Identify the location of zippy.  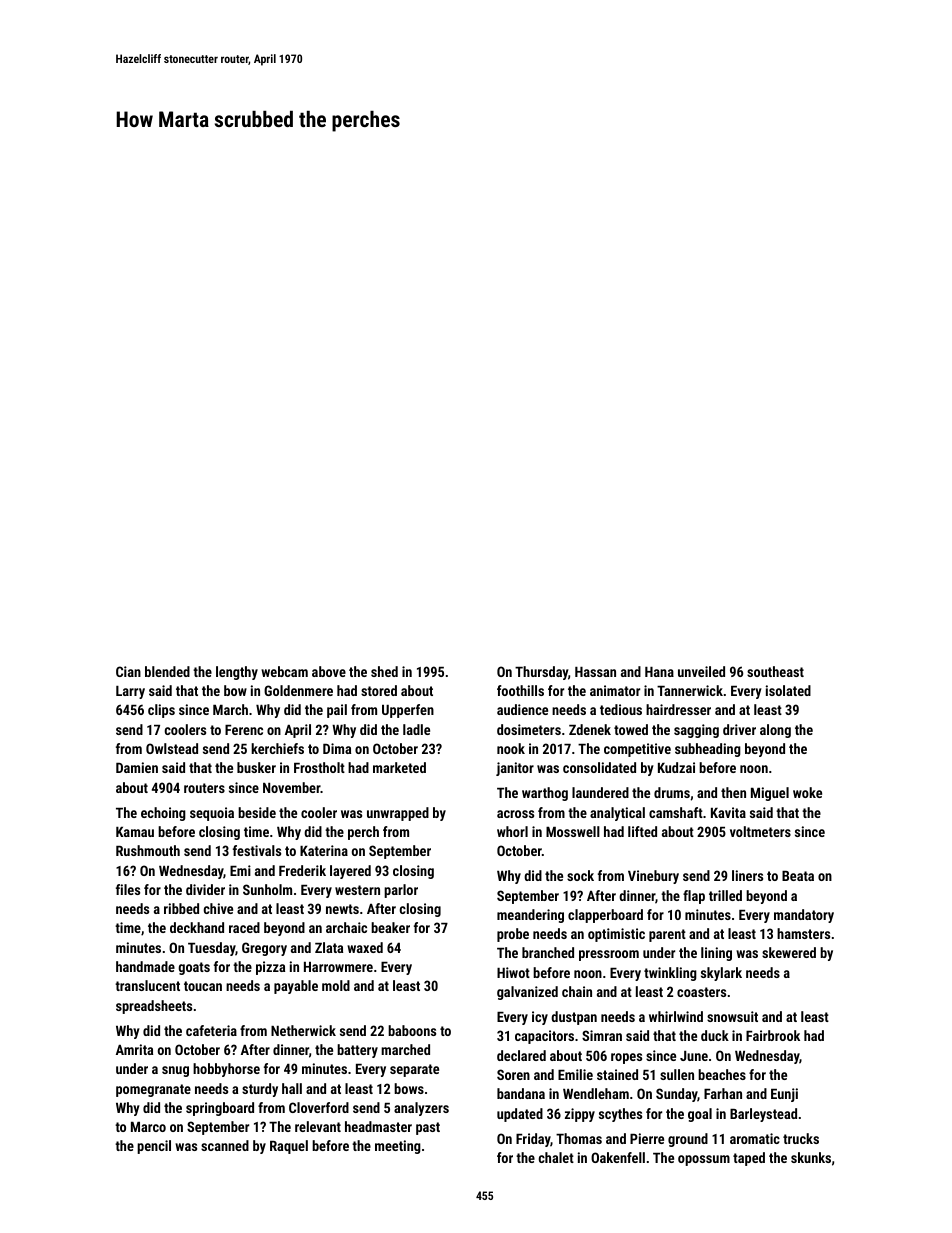
(580, 1115).
